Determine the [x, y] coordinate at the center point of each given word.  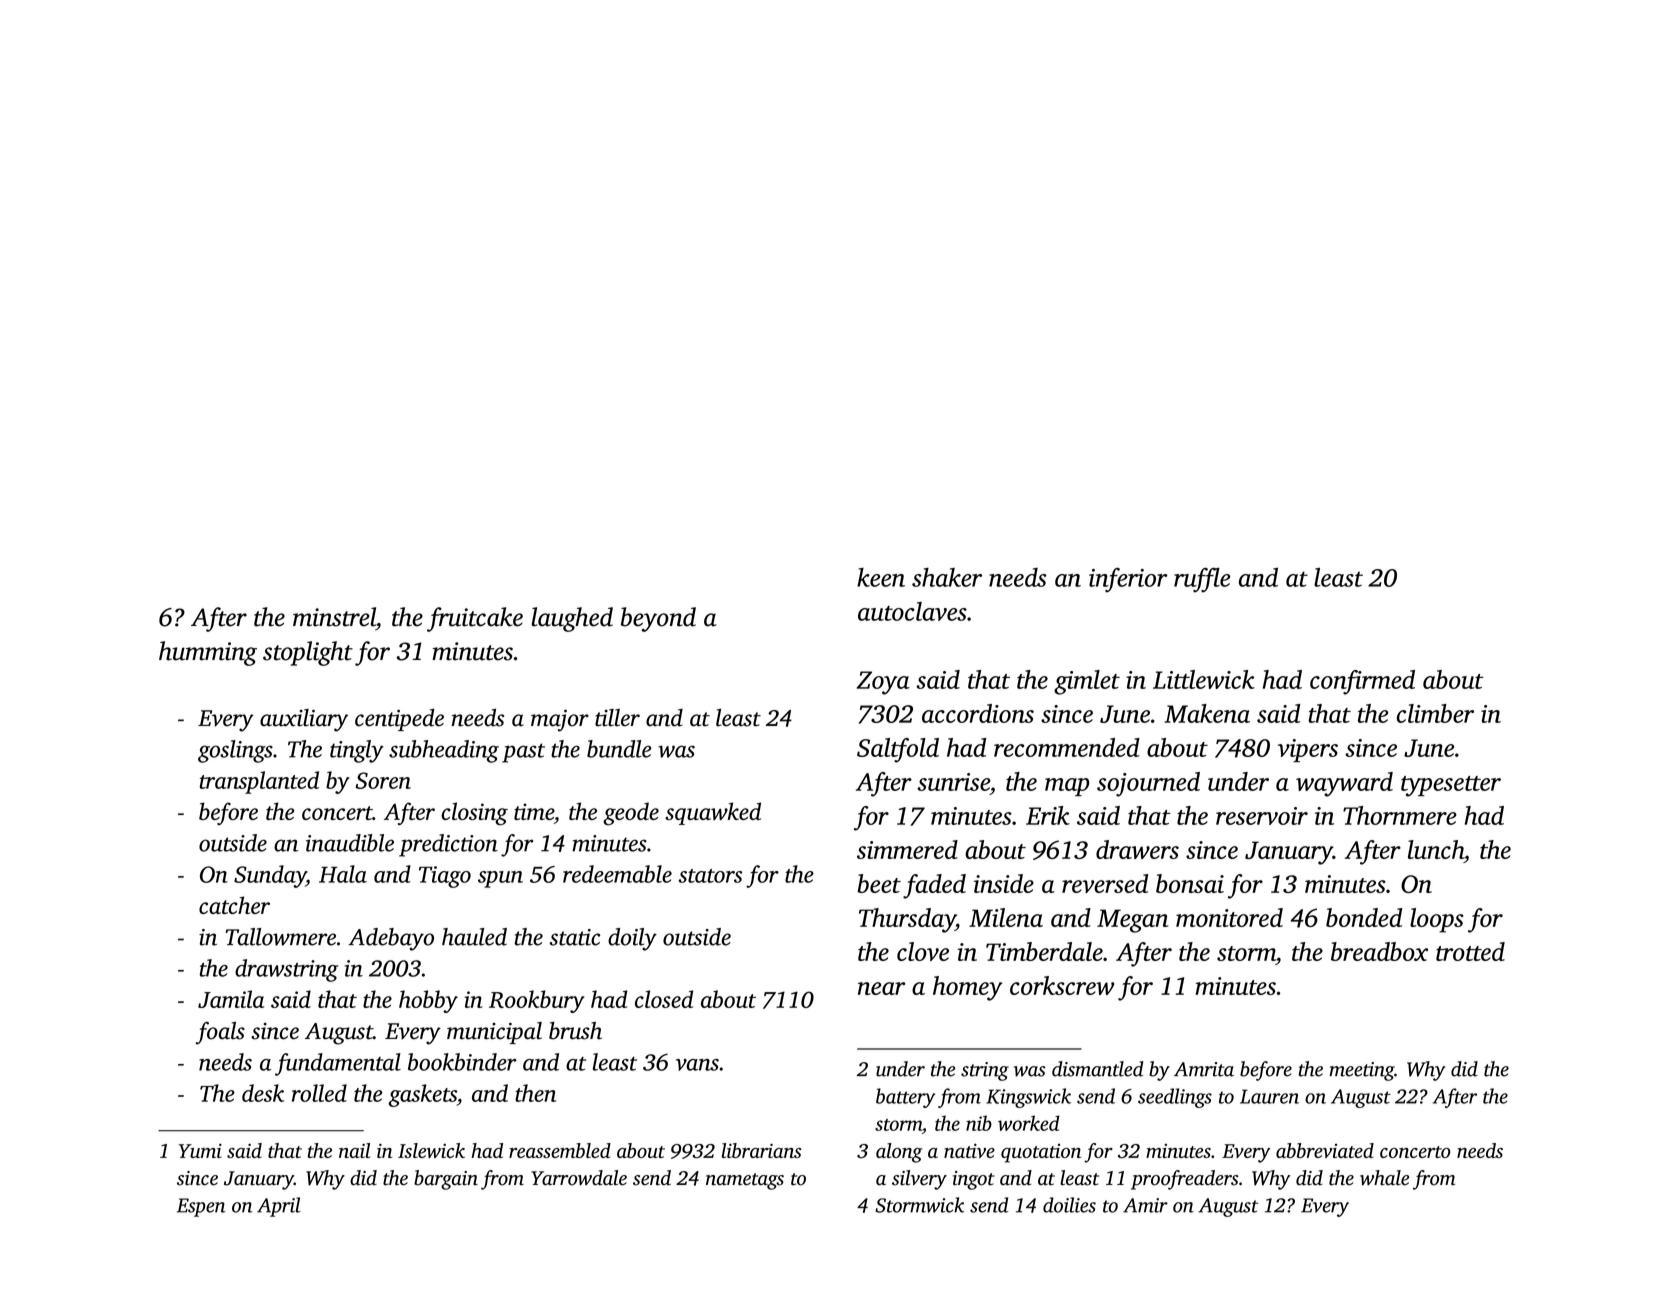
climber [1435, 713]
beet [879, 883]
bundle [619, 749]
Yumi [200, 1151]
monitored [1229, 917]
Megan [1132, 921]
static [574, 937]
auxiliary [304, 720]
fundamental [338, 1064]
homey [968, 988]
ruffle [1202, 580]
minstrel [334, 617]
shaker [947, 577]
